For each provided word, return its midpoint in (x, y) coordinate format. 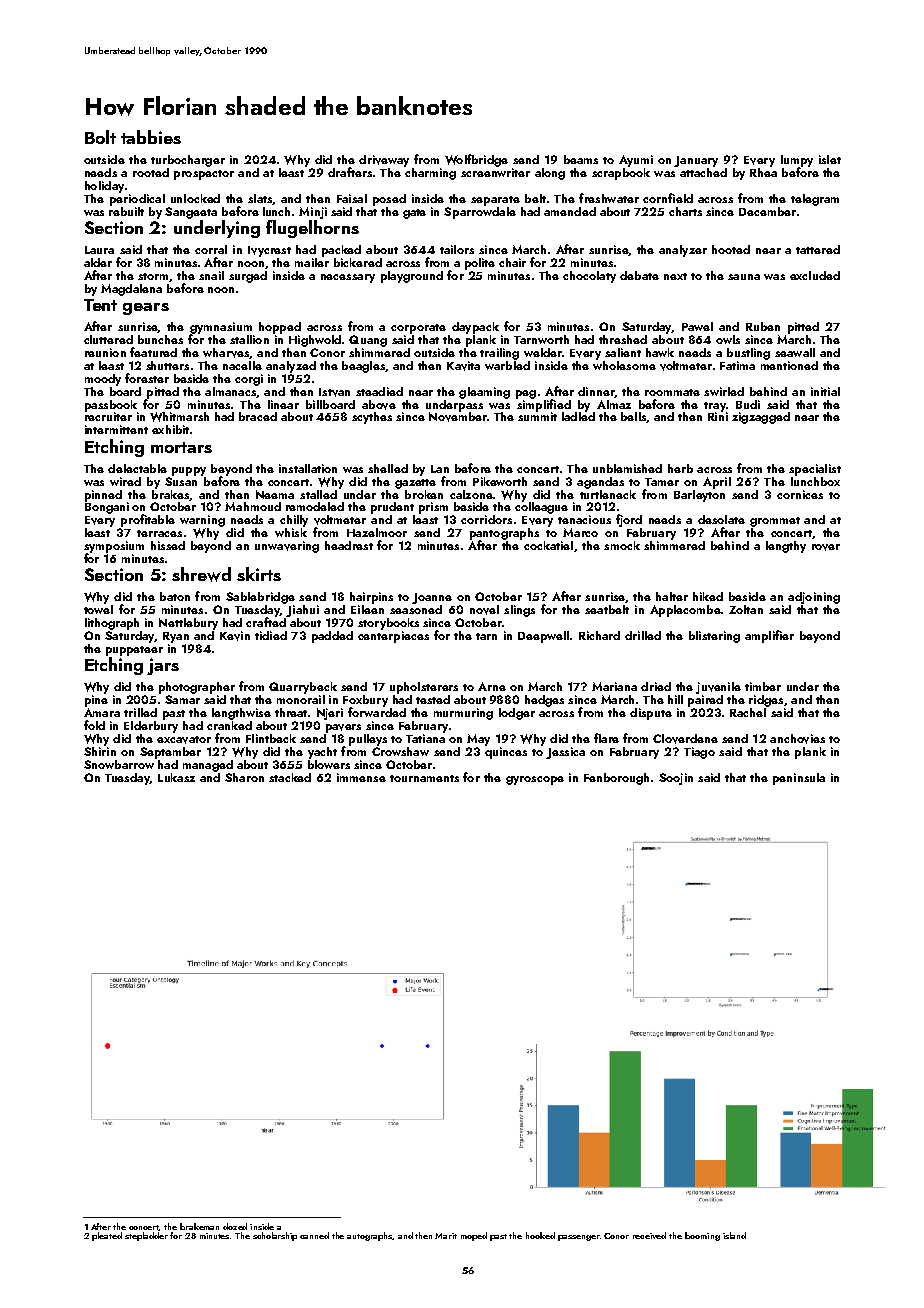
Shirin (100, 751)
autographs (370, 1236)
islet (830, 159)
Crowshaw (400, 751)
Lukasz (176, 777)
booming (702, 1236)
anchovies (797, 739)
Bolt (100, 137)
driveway (384, 161)
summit (537, 416)
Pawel (697, 326)
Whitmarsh (179, 417)
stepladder (146, 1236)
